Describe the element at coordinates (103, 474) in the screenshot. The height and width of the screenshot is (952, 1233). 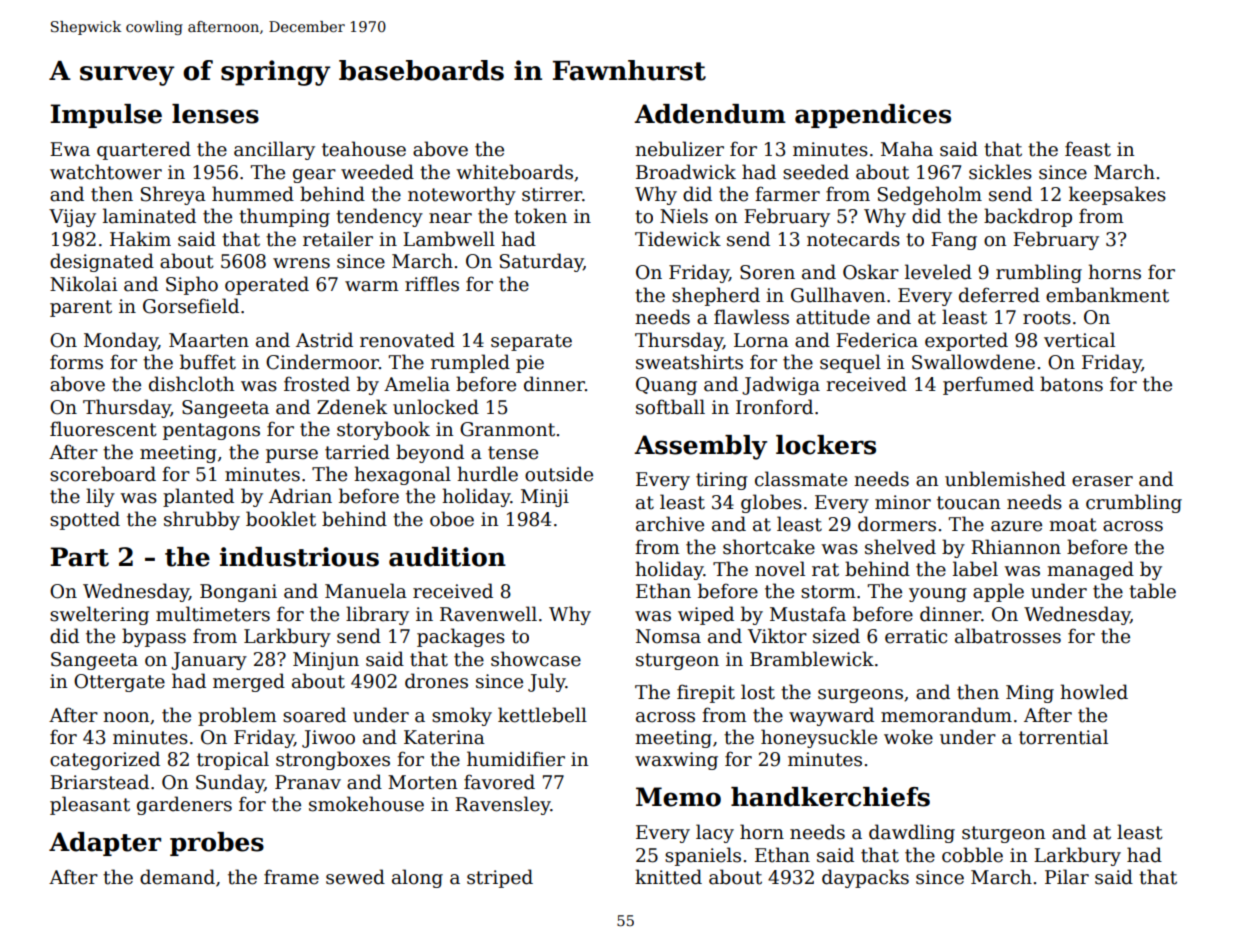
I see `scoreboard` at that location.
